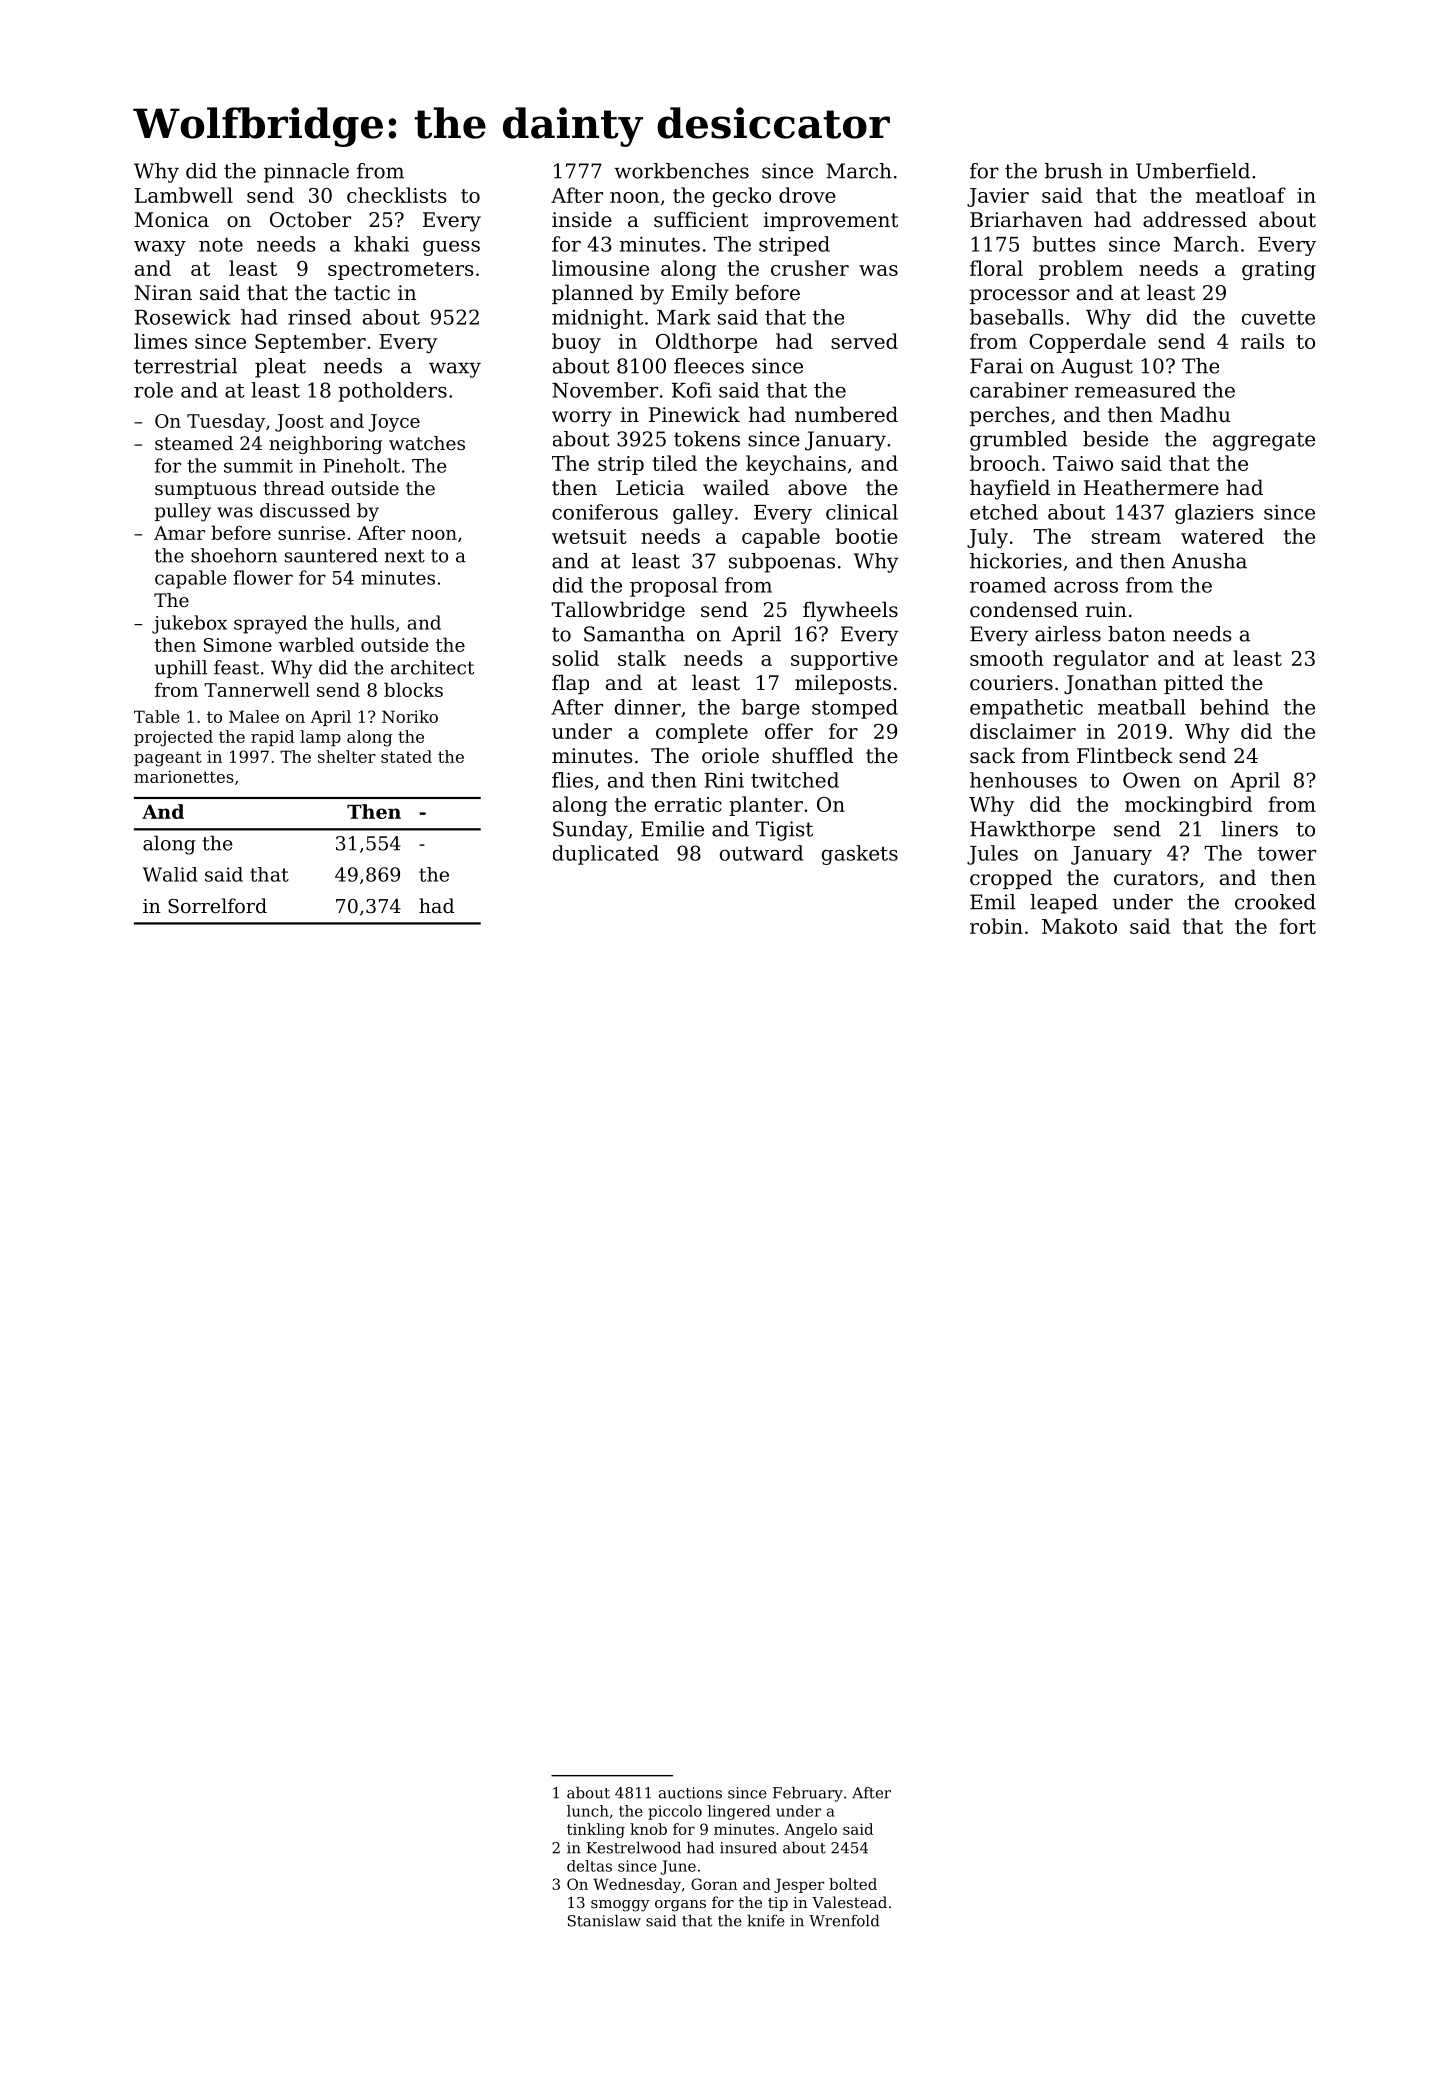  Describe the element at coordinates (808, 1794) in the screenshot. I see `February` at that location.
